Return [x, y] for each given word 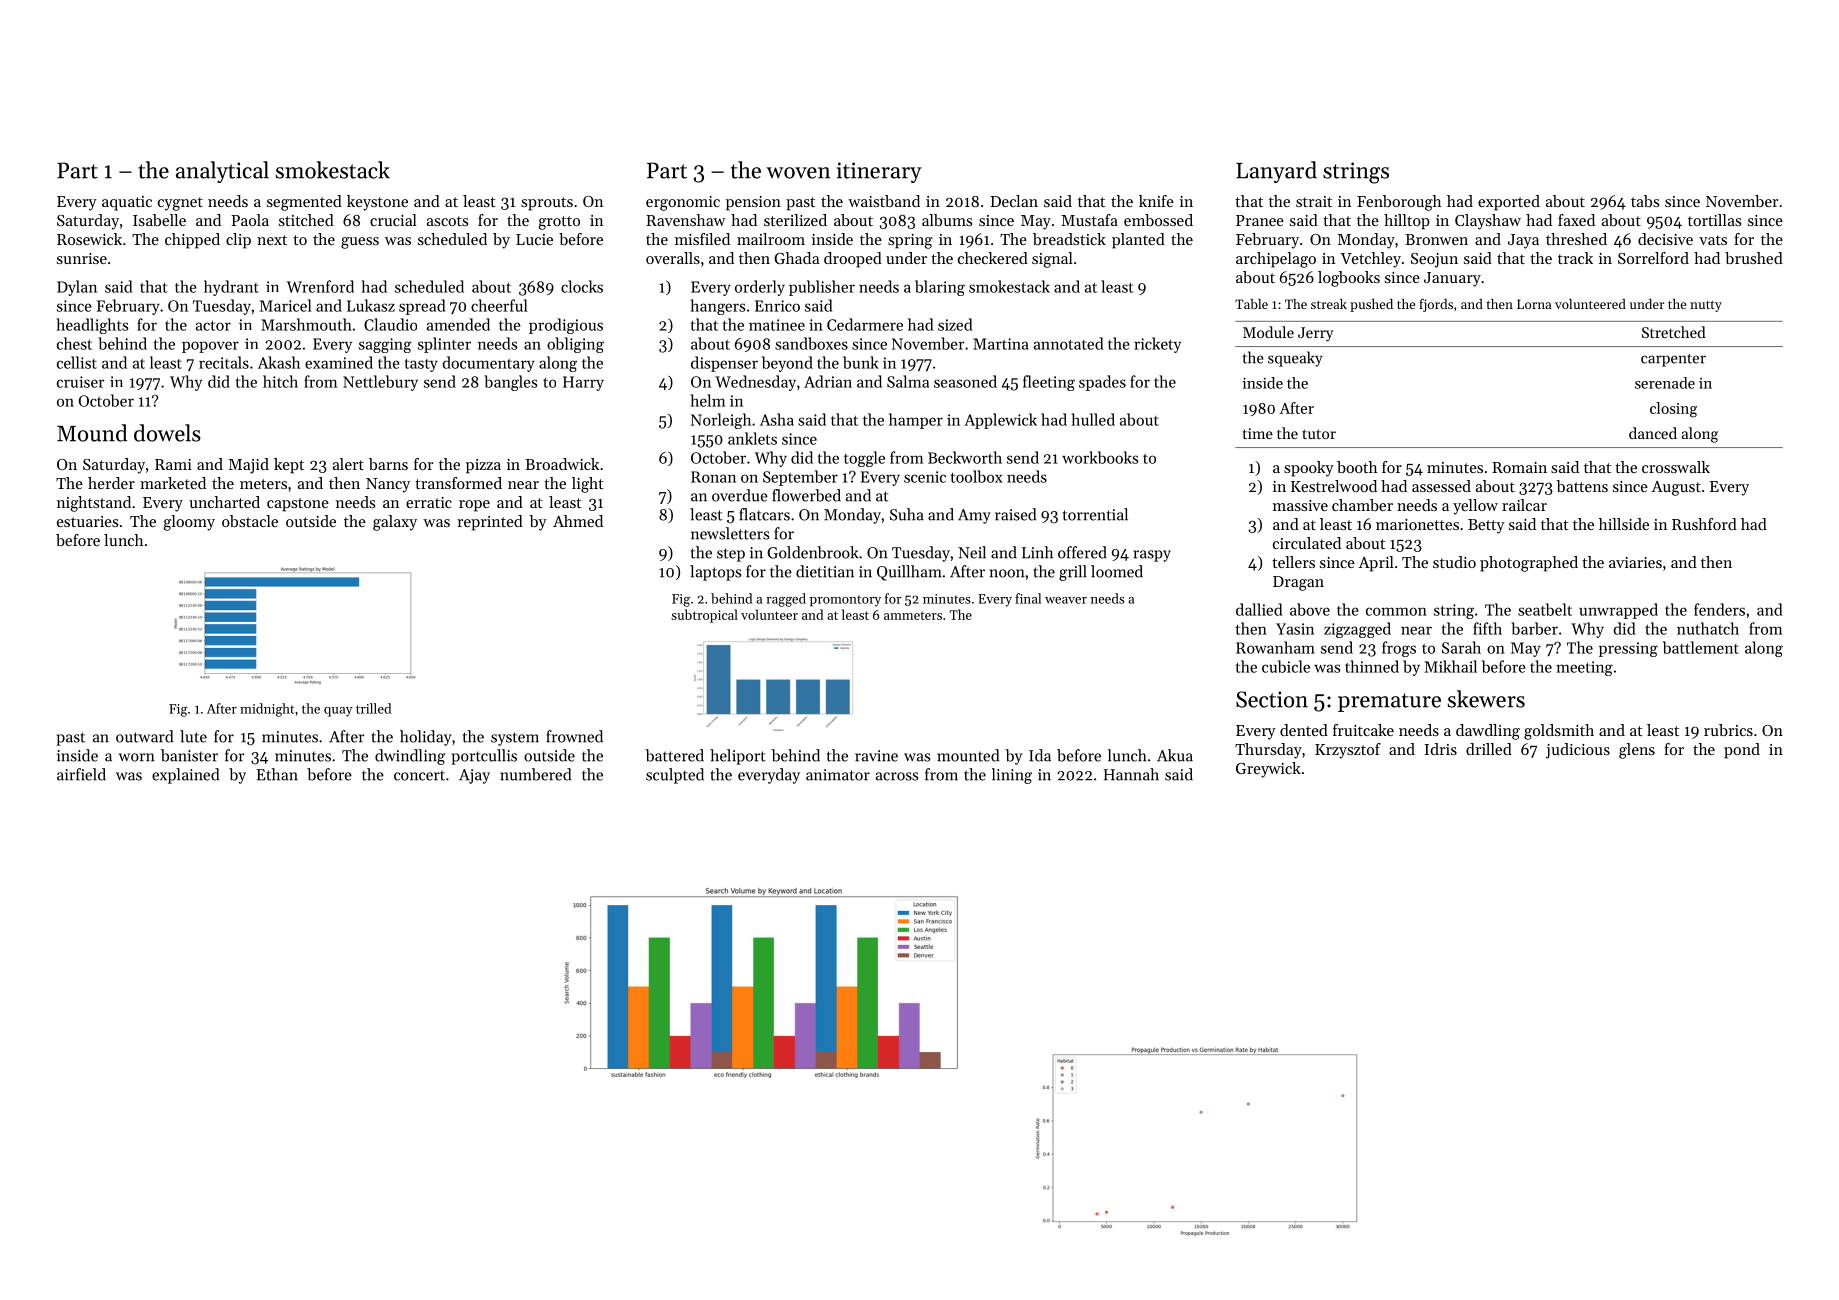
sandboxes [811, 343]
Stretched [1674, 332]
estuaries [87, 521]
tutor [1319, 434]
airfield [81, 774]
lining [1012, 776]
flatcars [764, 514]
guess [360, 243]
